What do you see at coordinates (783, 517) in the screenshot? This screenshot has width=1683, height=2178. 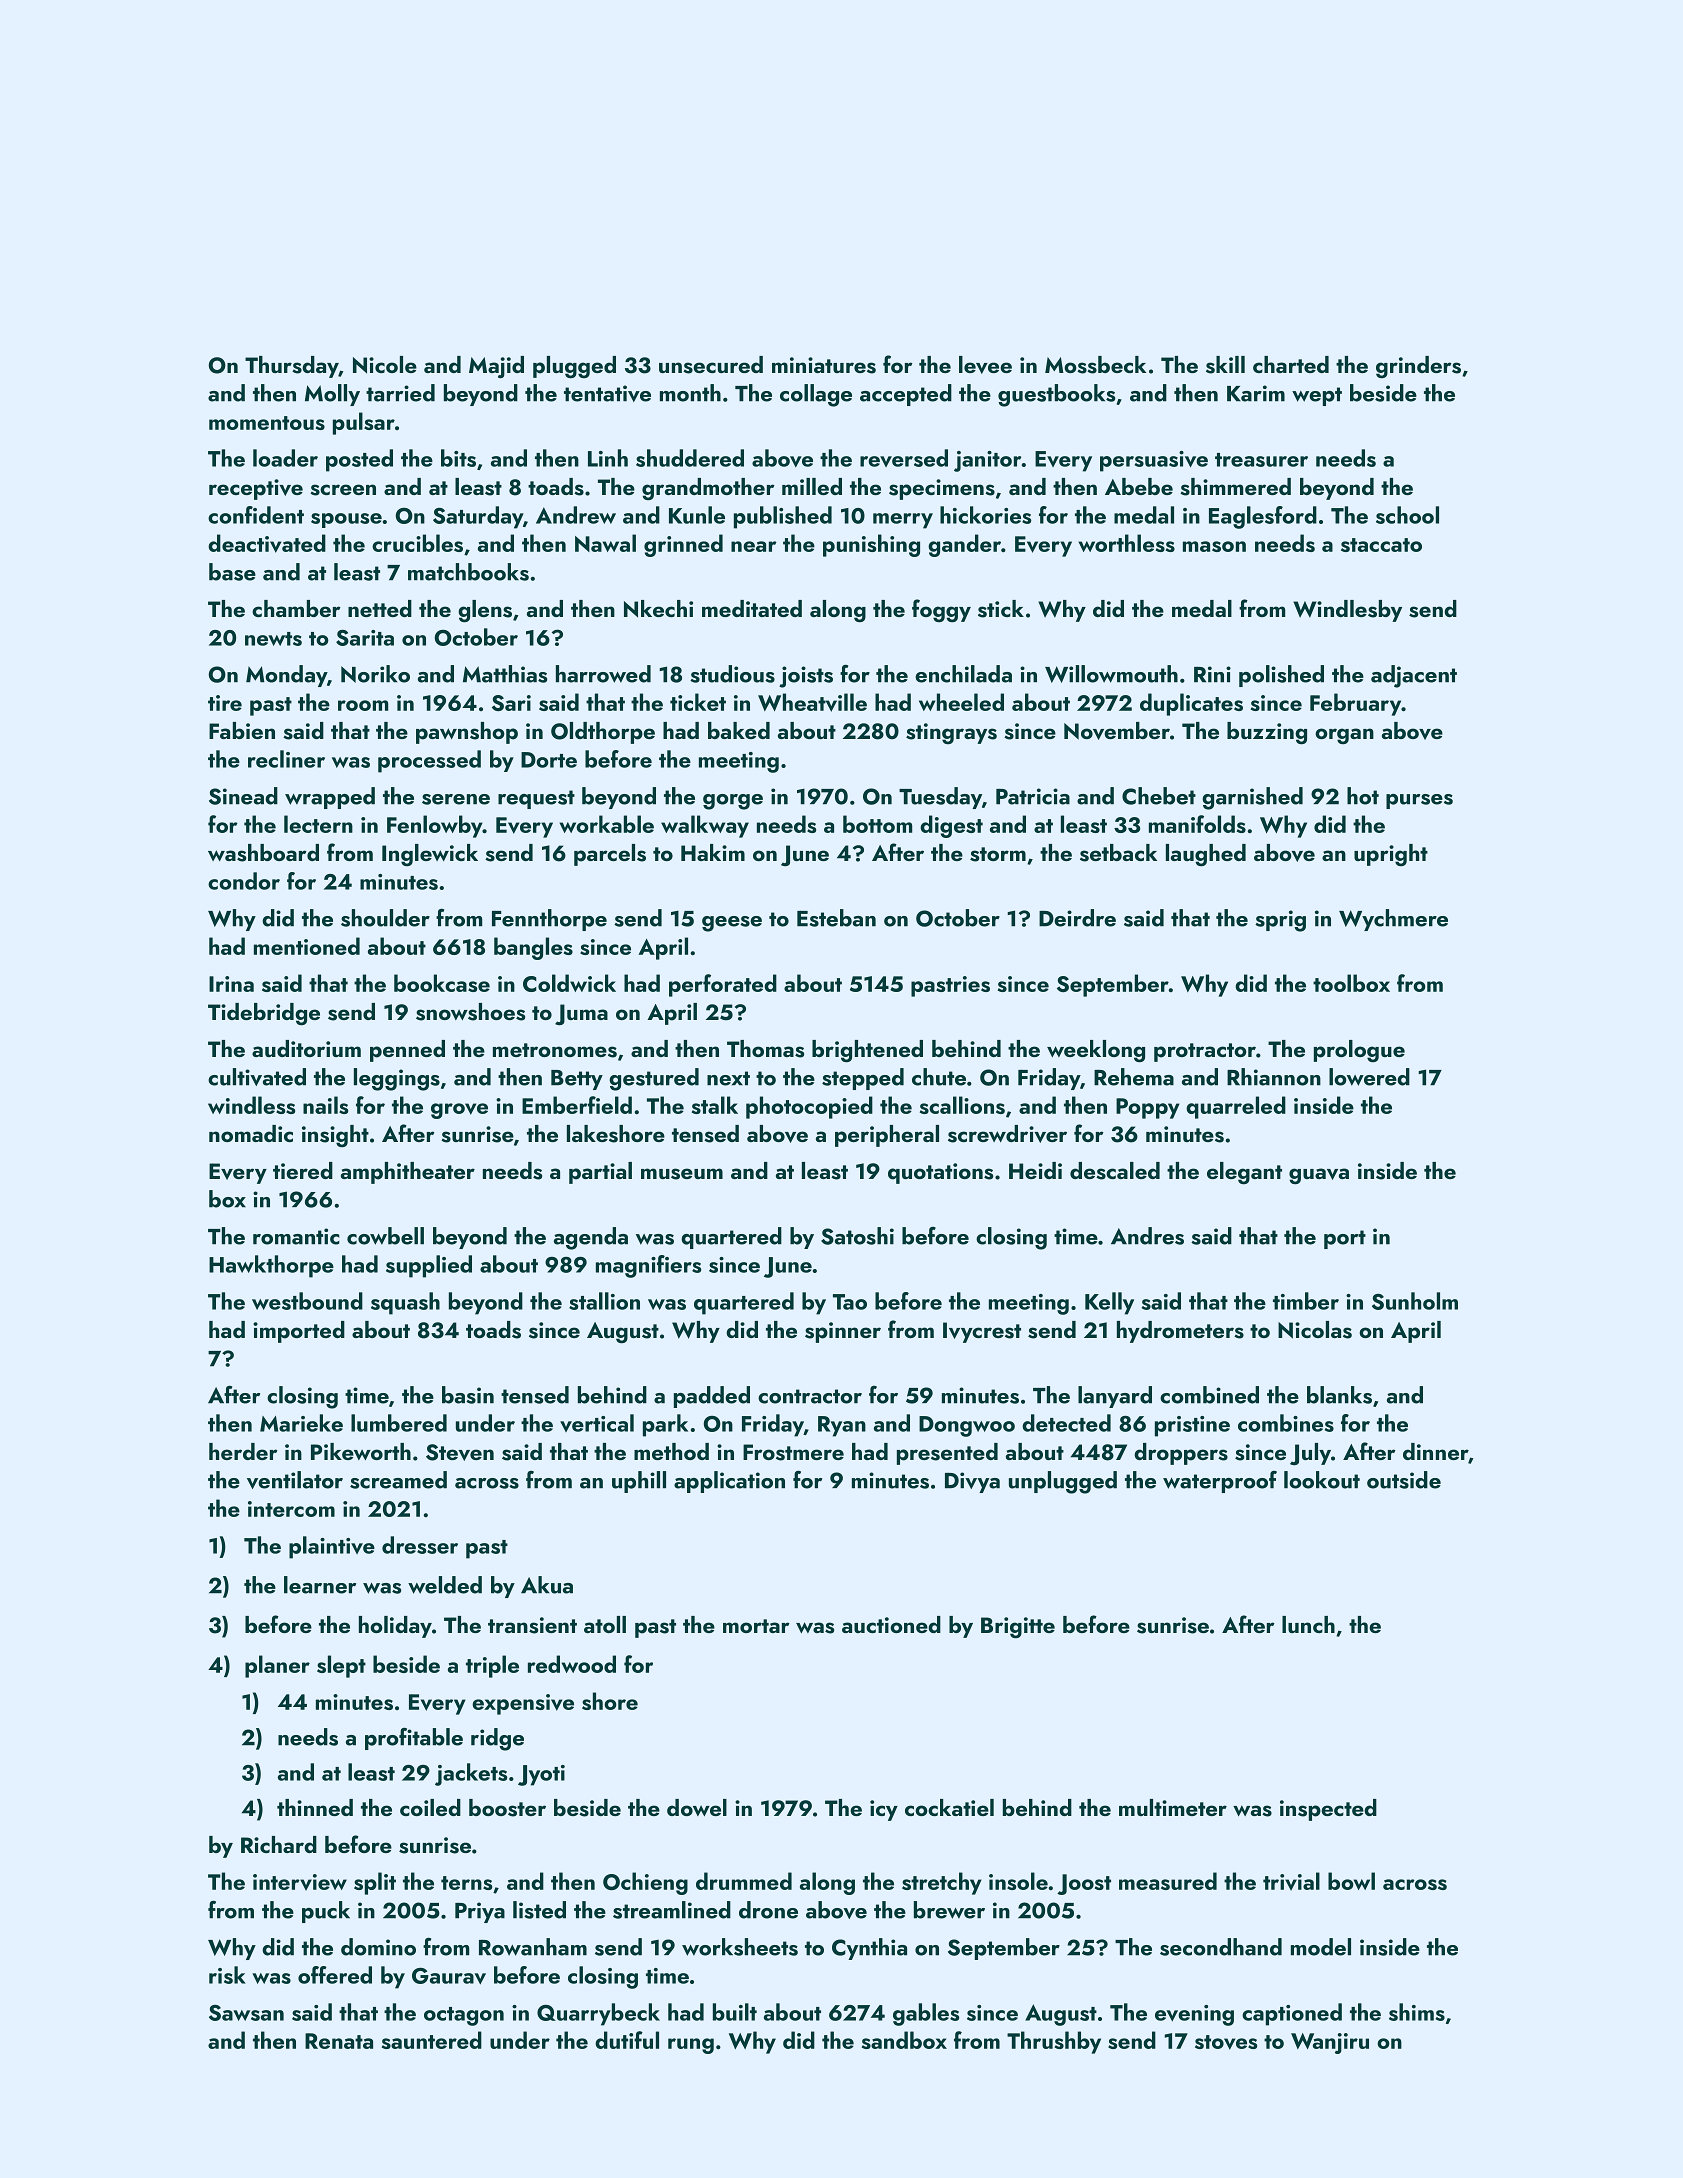 I see `published` at bounding box center [783, 517].
